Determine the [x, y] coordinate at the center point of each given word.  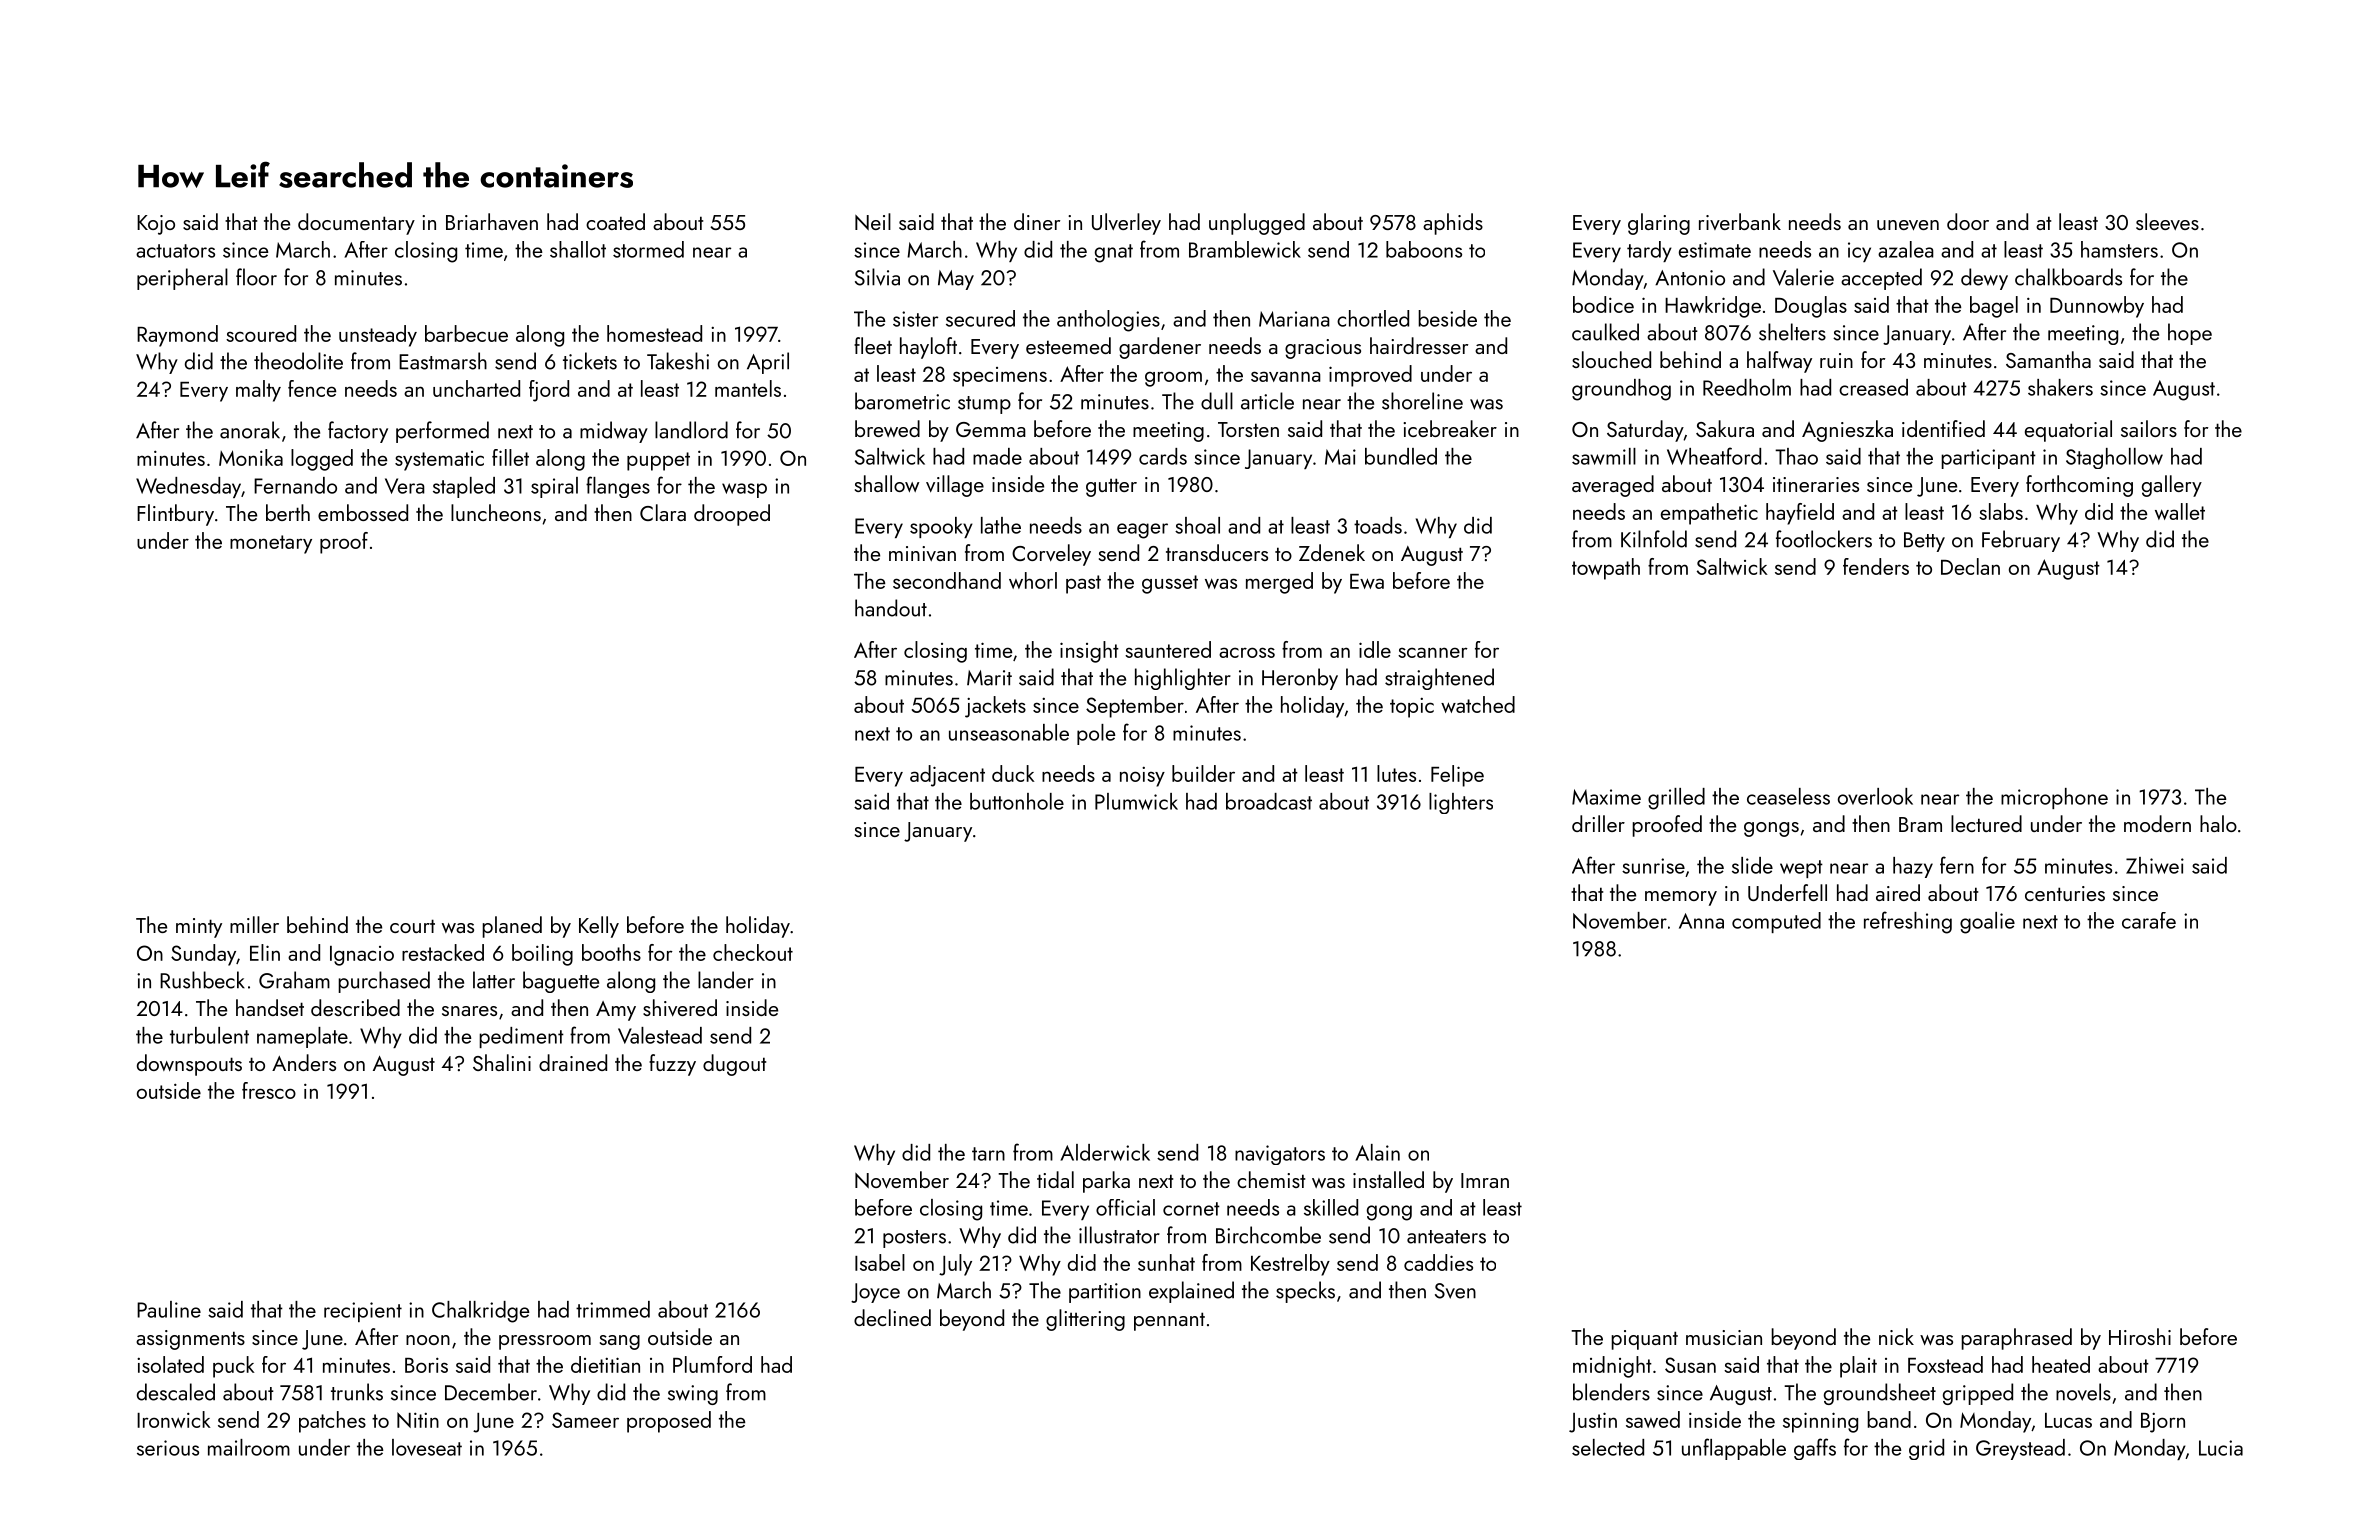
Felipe [1457, 776]
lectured [1986, 823]
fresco [269, 1090]
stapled [464, 487]
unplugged [1257, 224]
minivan [922, 553]
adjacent [947, 776]
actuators [175, 251]
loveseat [427, 1447]
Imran [1485, 1180]
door [1968, 221]
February [2021, 541]
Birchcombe [1268, 1235]
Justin [1593, 1422]
